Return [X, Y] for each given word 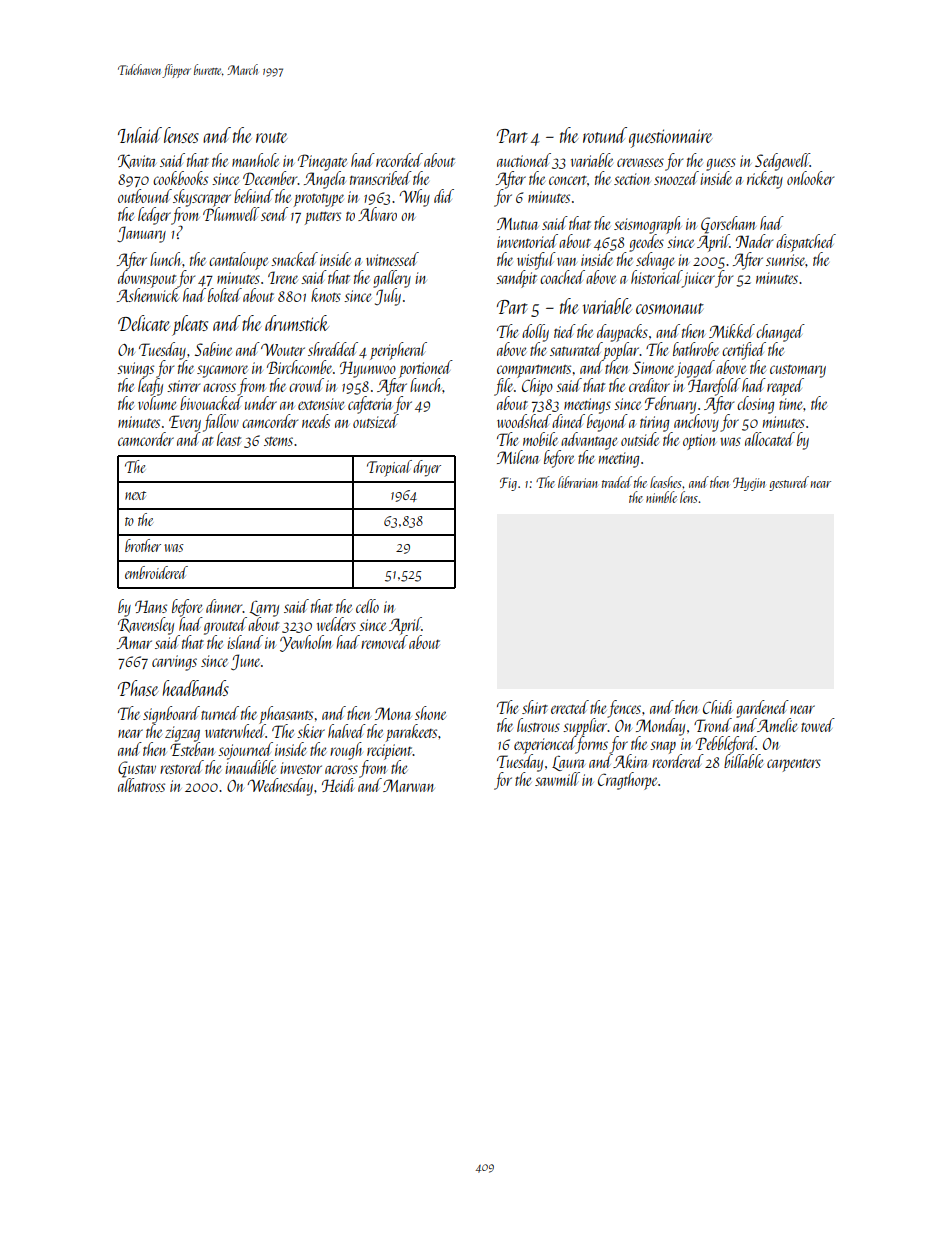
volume [157, 402]
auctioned [524, 160]
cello [367, 606]
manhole [255, 160]
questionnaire [671, 138]
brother [143, 545]
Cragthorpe [627, 781]
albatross [141, 785]
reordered [678, 761]
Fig [508, 484]
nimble [661, 497]
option [699, 442]
